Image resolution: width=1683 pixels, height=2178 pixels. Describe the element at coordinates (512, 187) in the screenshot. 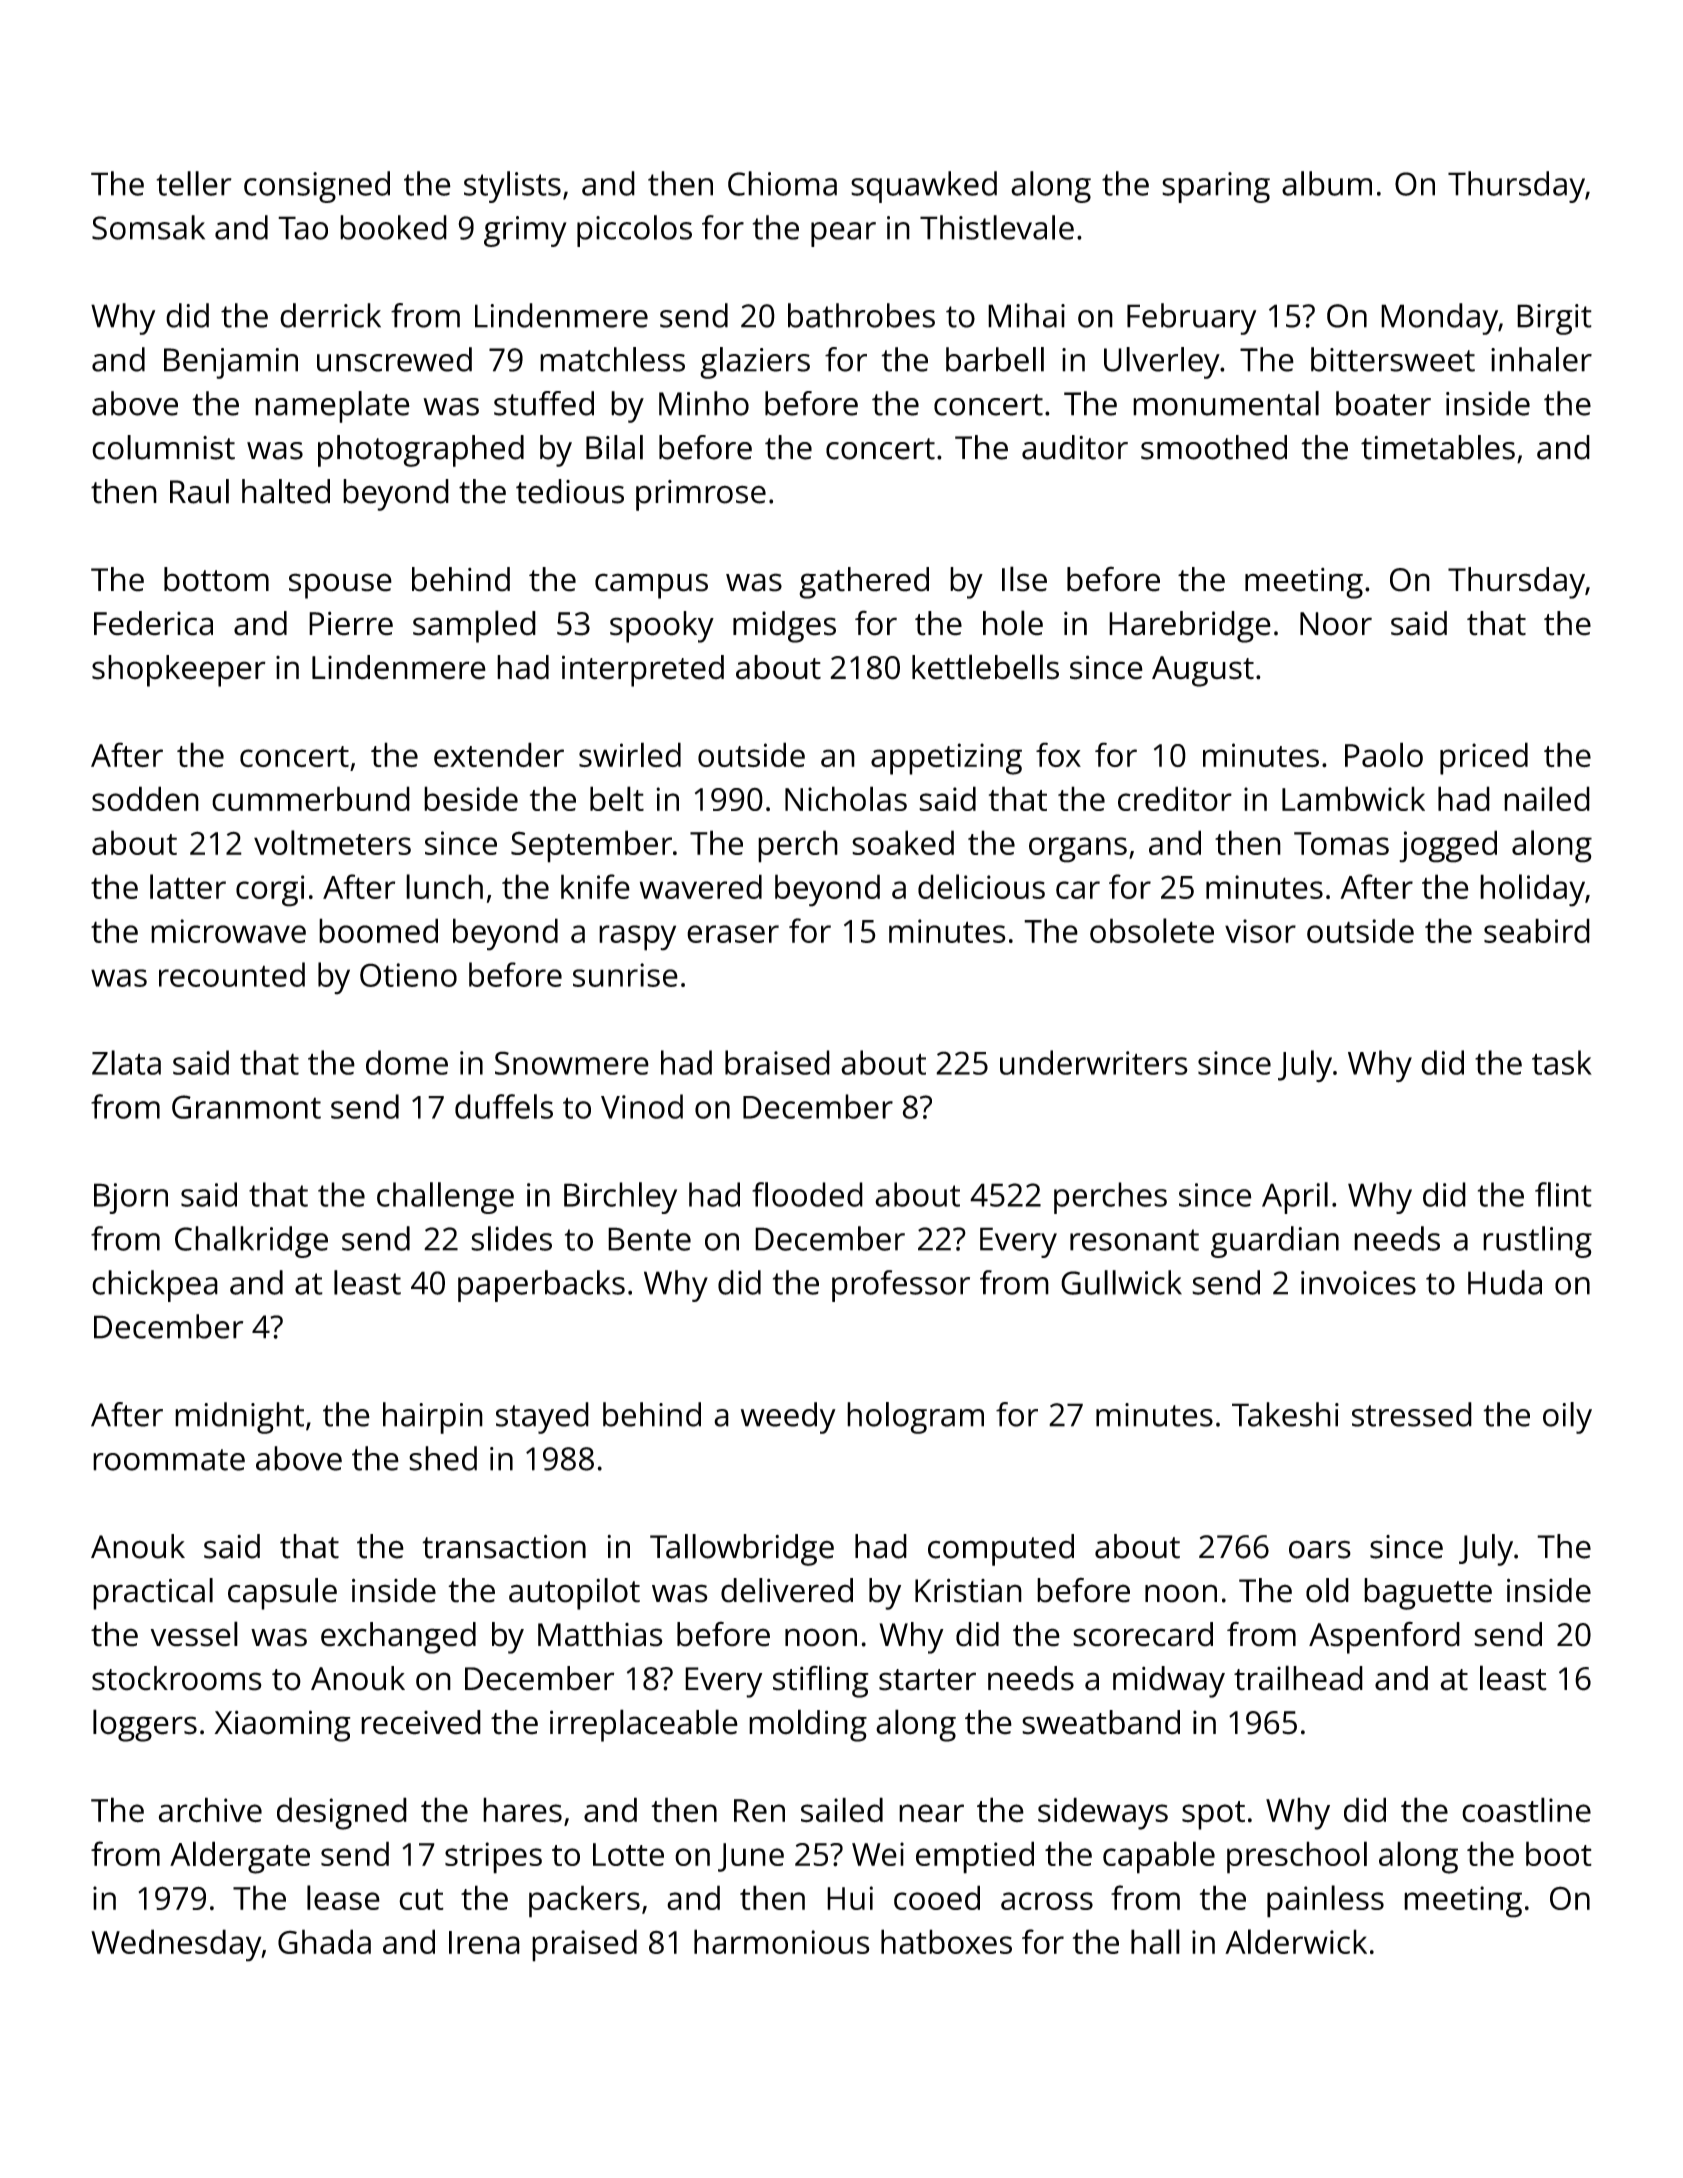

I see `stylists` at that location.
